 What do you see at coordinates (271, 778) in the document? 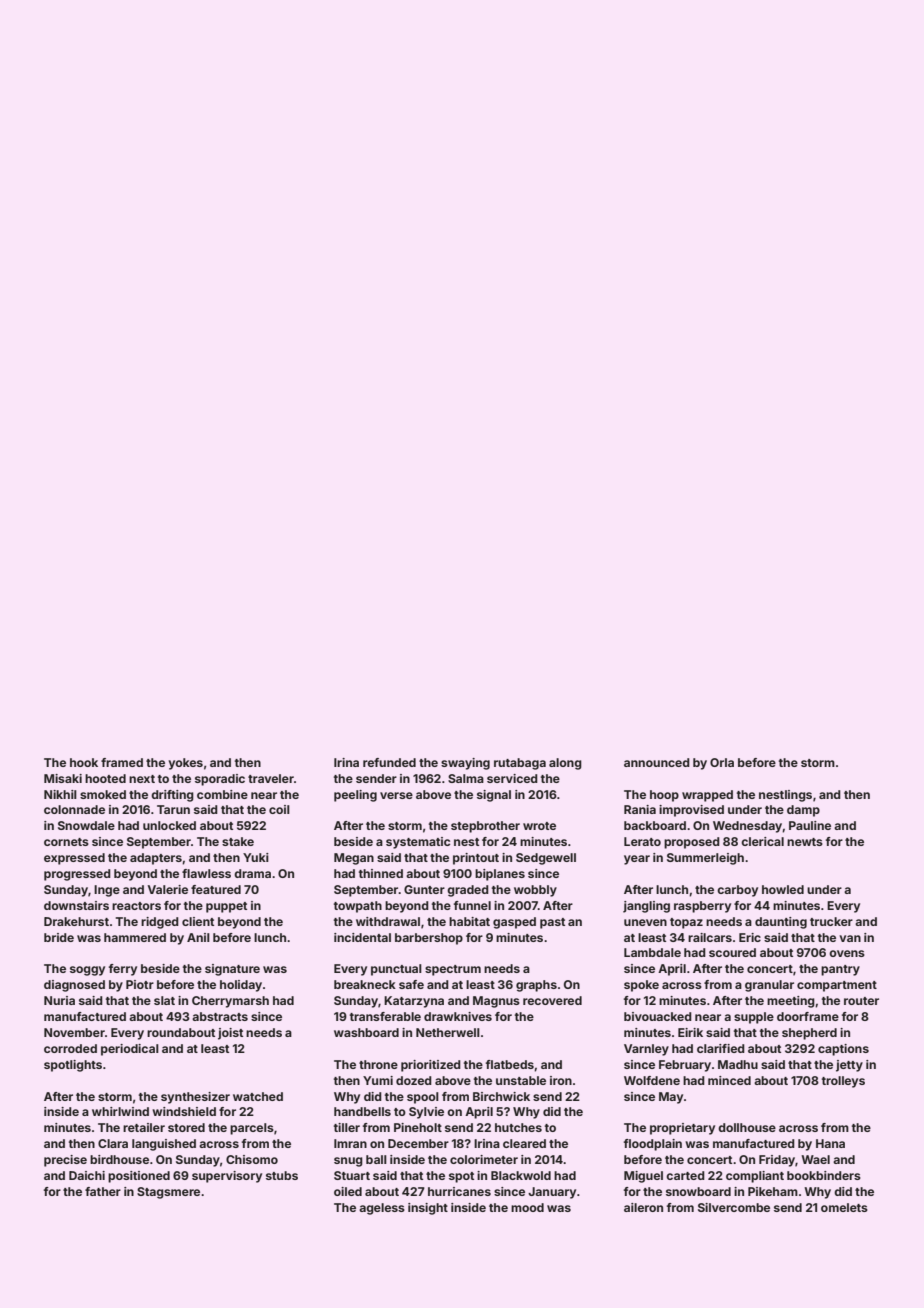
I see `traveler` at bounding box center [271, 778].
